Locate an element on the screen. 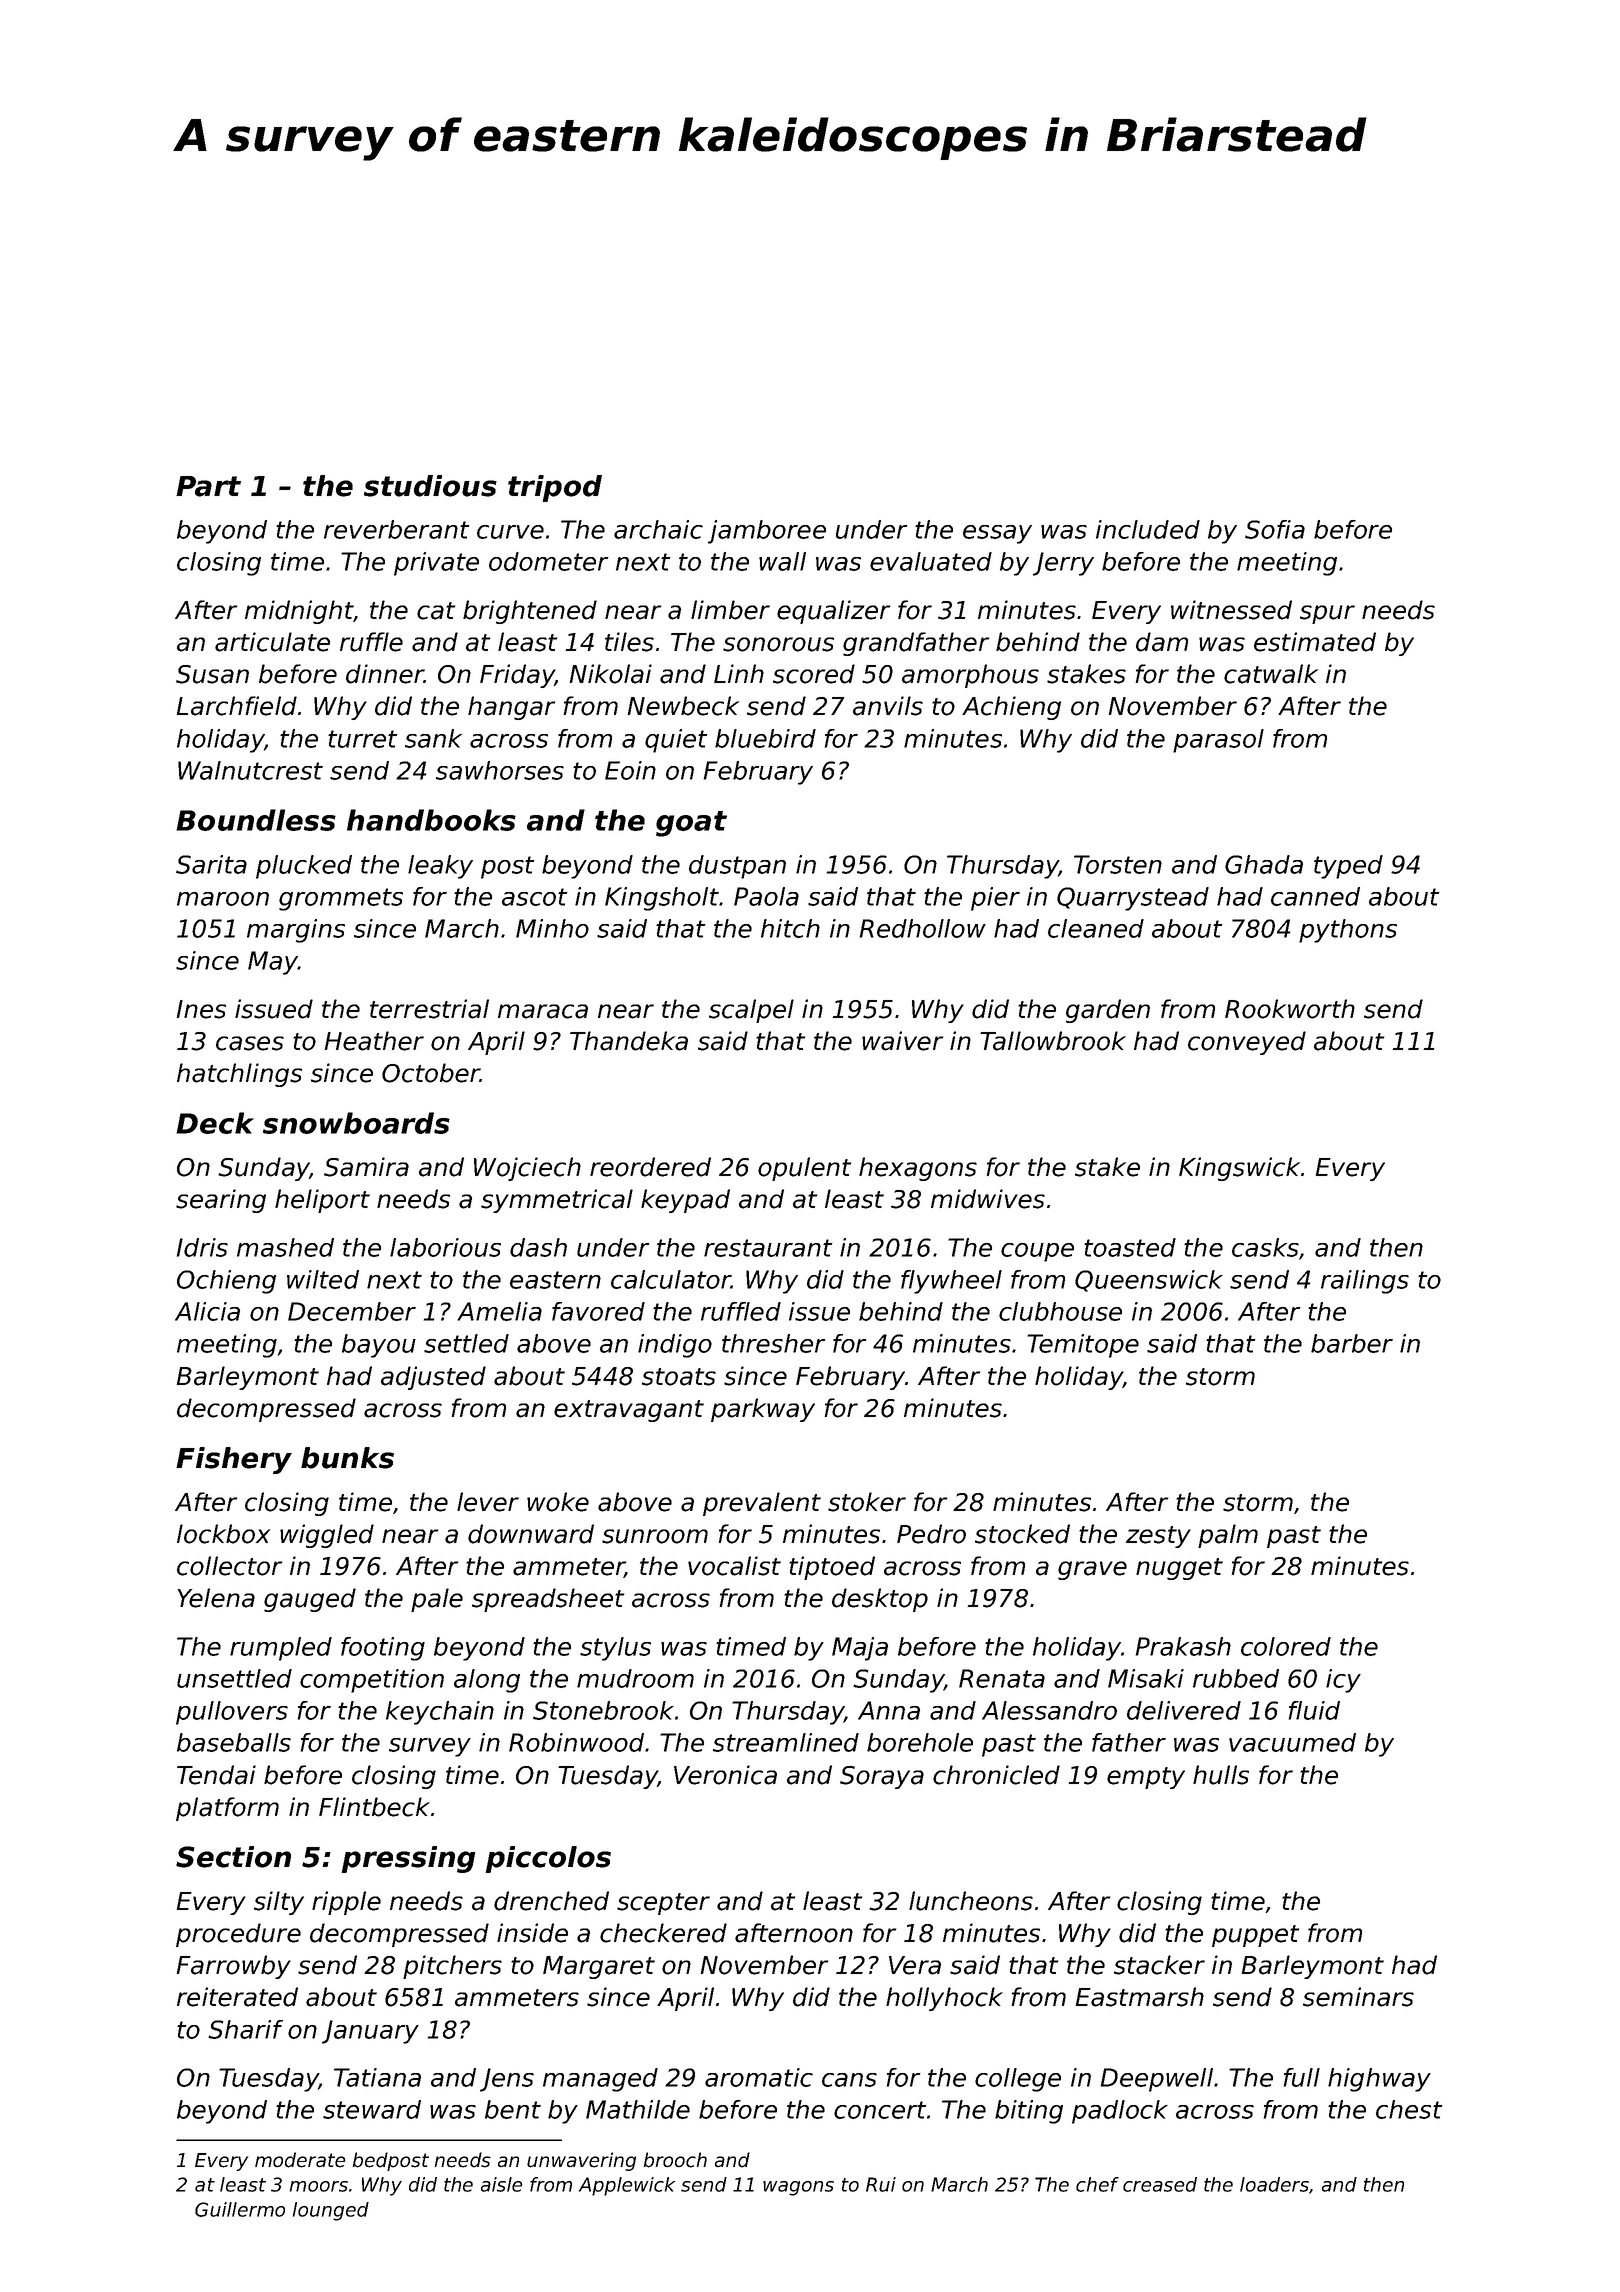 Image resolution: width=1620 pixels, height=2292 pixels. hollyhock is located at coordinates (944, 1999).
